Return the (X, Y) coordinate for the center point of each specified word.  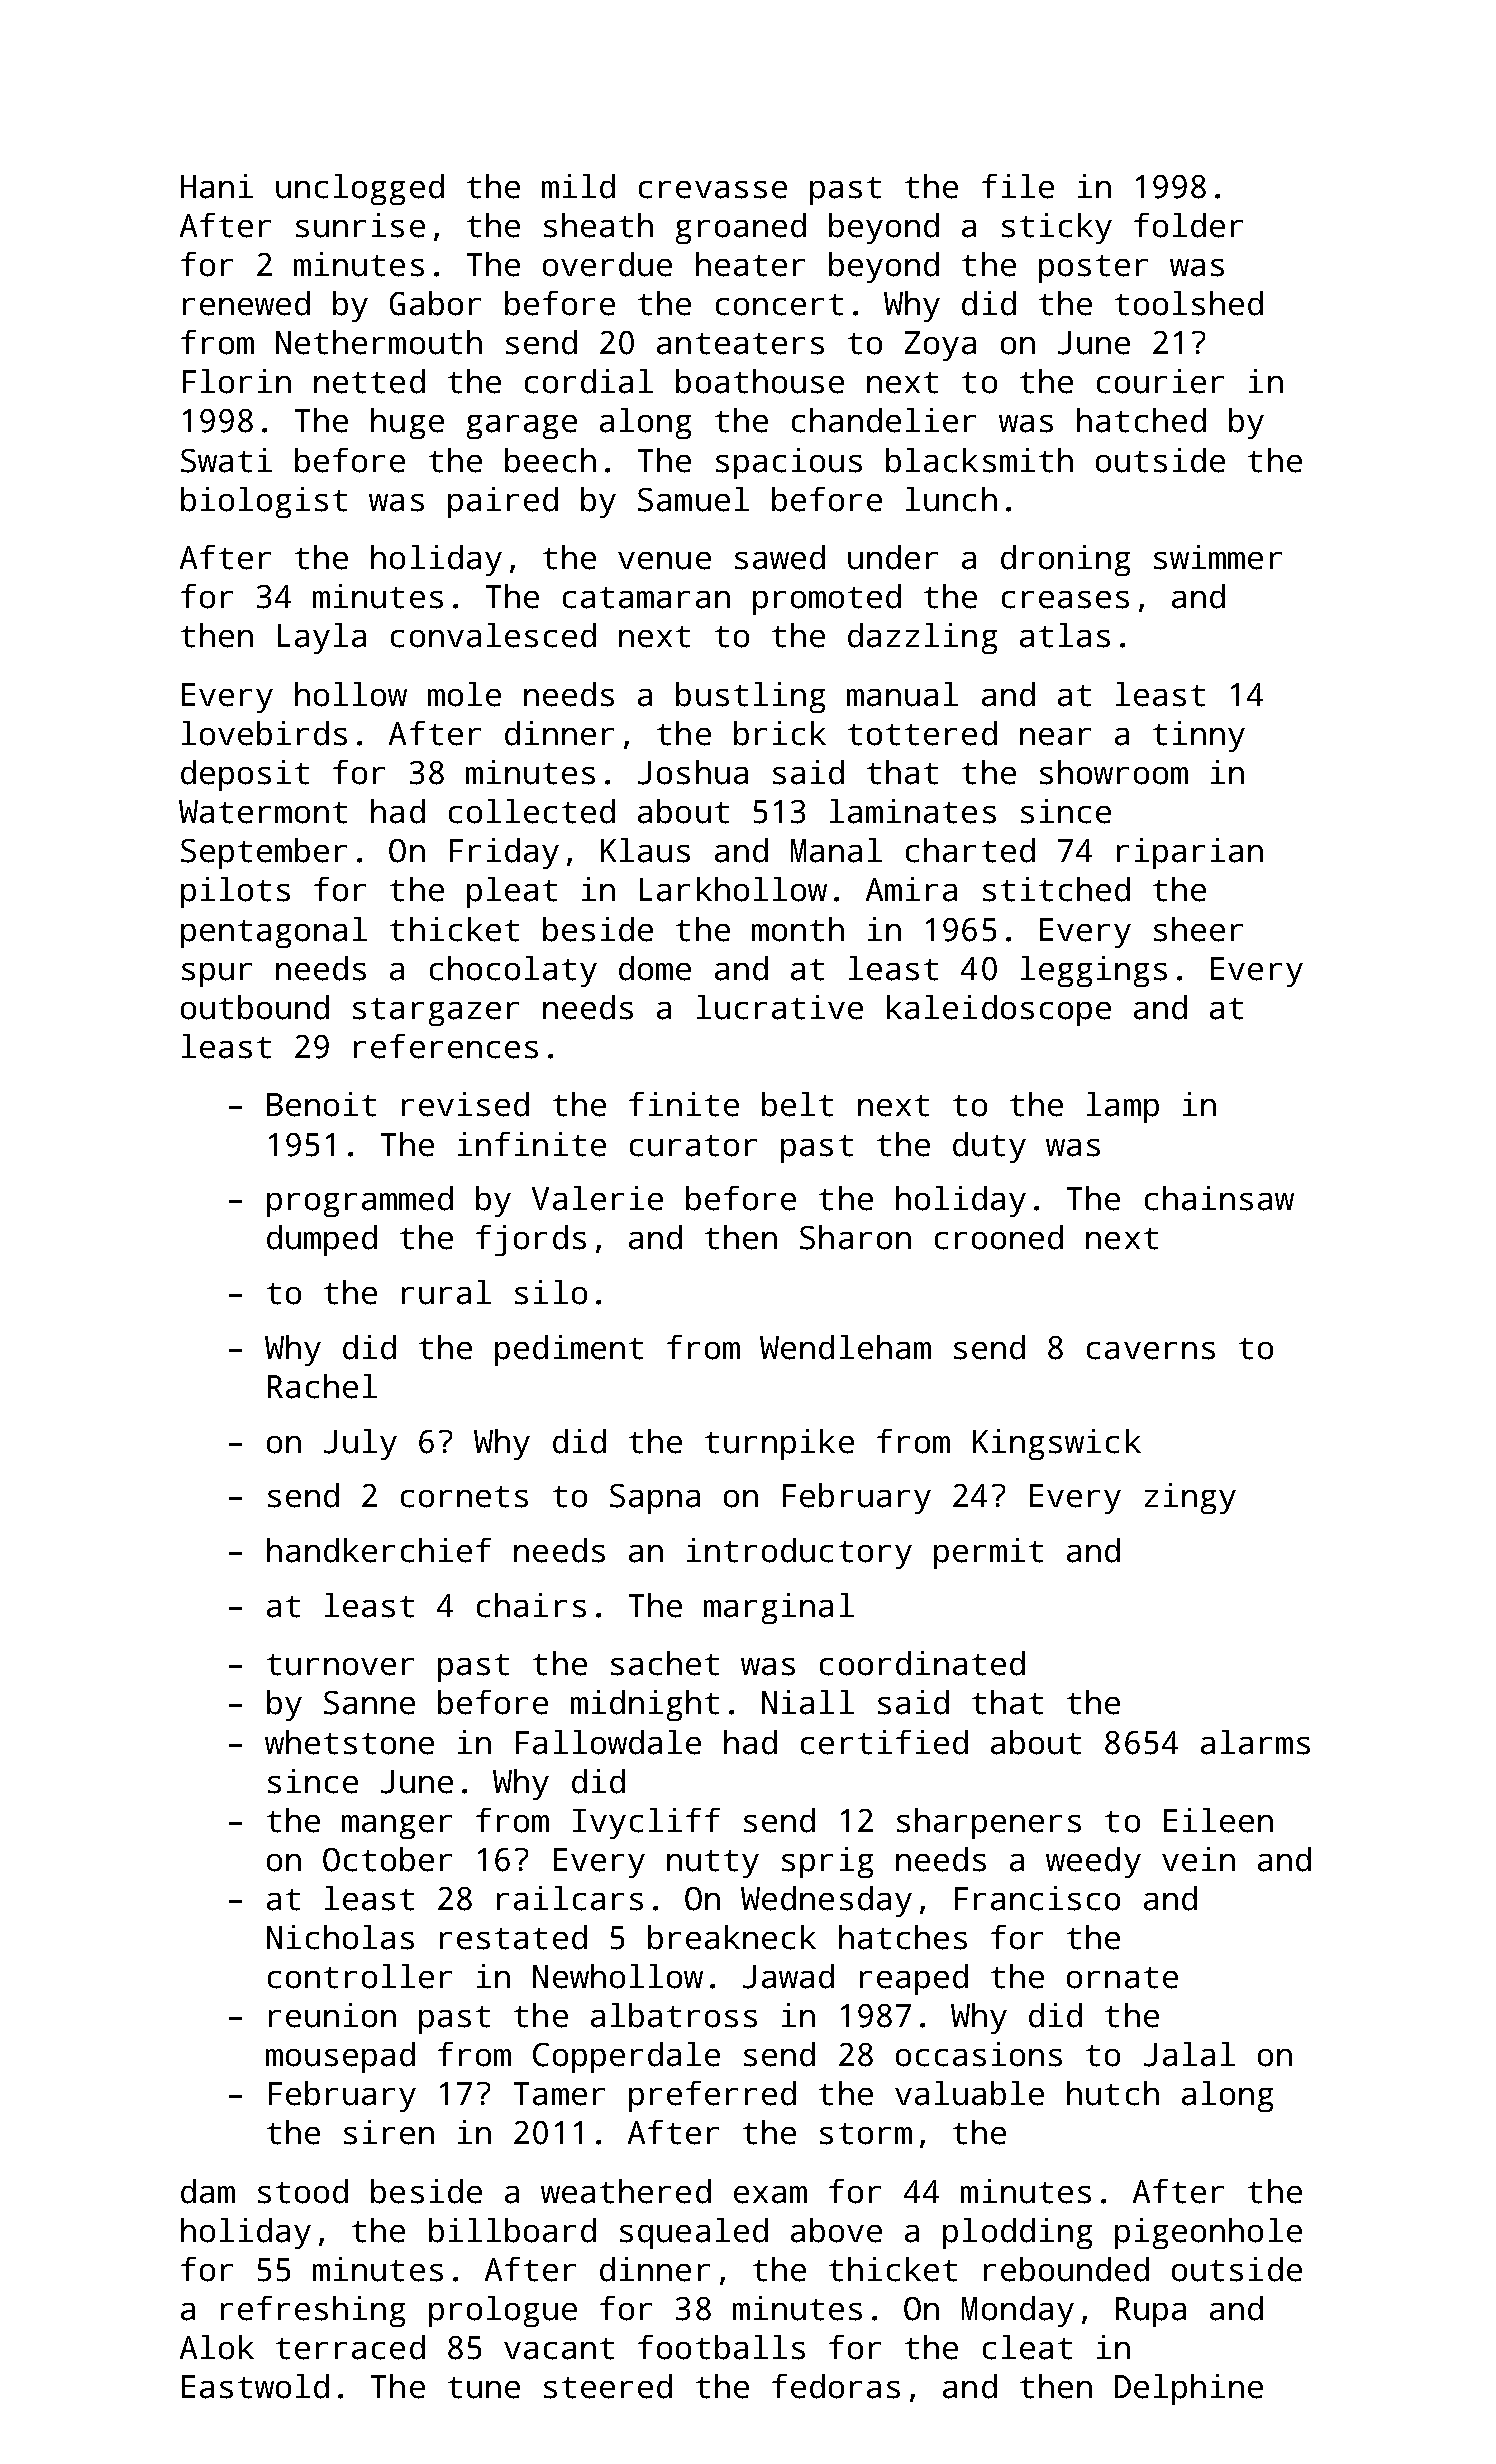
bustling (750, 697)
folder (1188, 225)
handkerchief (379, 1550)
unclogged (360, 189)
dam (208, 2191)
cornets (464, 1497)
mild (578, 186)
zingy (1190, 1498)
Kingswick (1057, 1444)
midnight (645, 1705)
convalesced (493, 635)
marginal (779, 1608)
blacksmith (979, 460)
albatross (674, 2015)
